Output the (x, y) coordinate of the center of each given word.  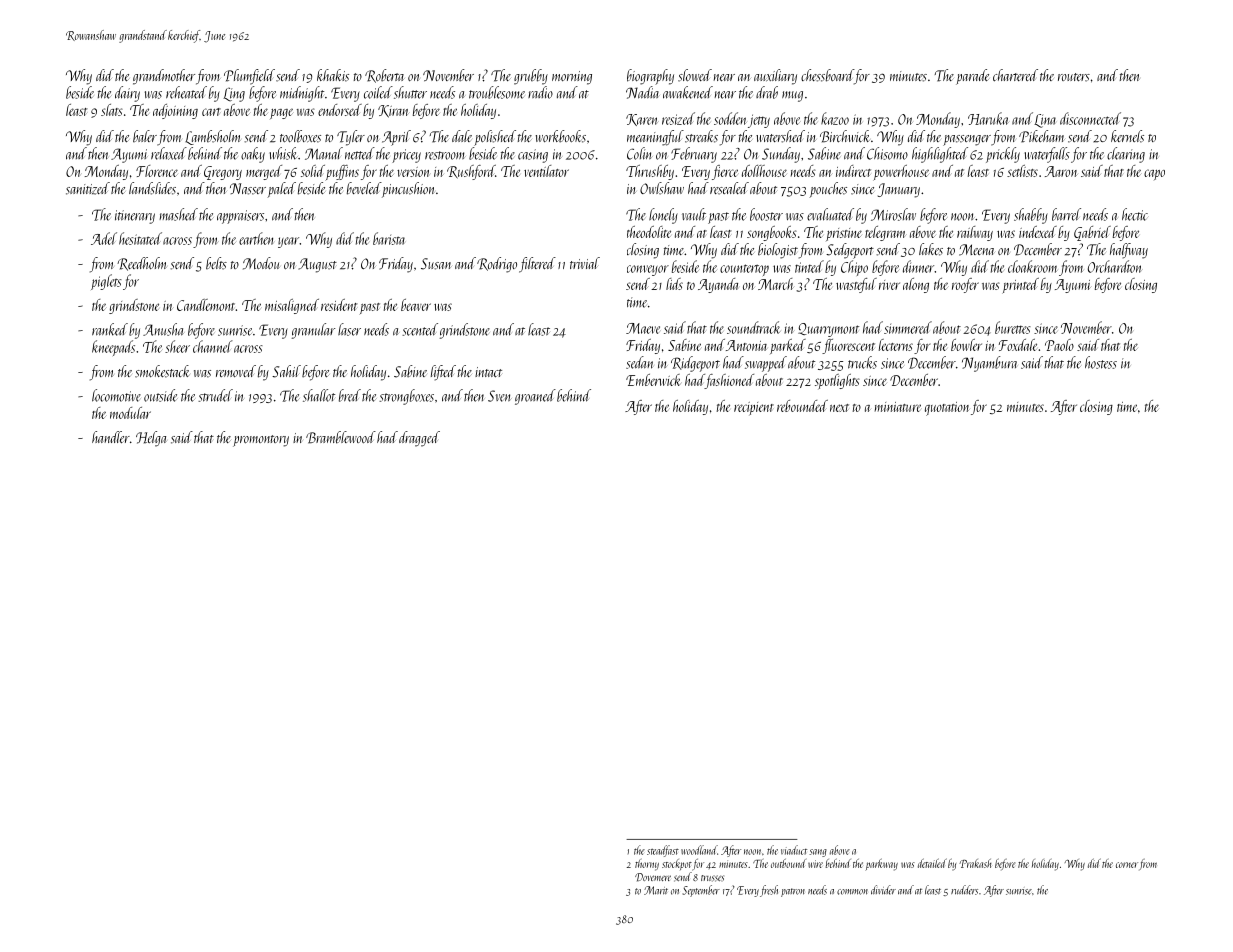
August (317, 265)
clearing (1126, 155)
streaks (701, 136)
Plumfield (249, 77)
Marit (656, 890)
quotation (947, 409)
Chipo (854, 268)
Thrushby (650, 172)
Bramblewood (341, 437)
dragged (419, 439)
